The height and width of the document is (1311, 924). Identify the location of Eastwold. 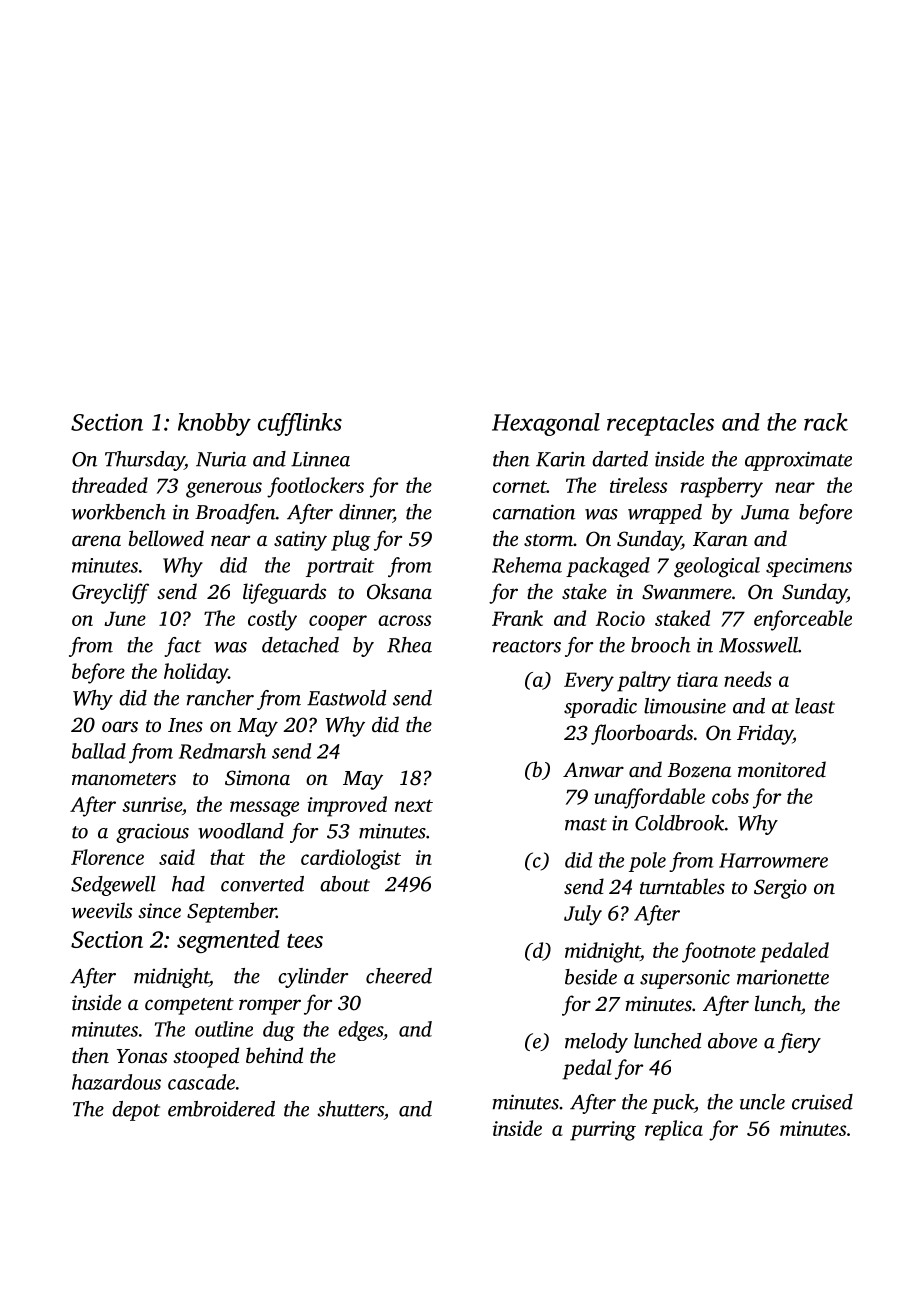
(346, 698).
